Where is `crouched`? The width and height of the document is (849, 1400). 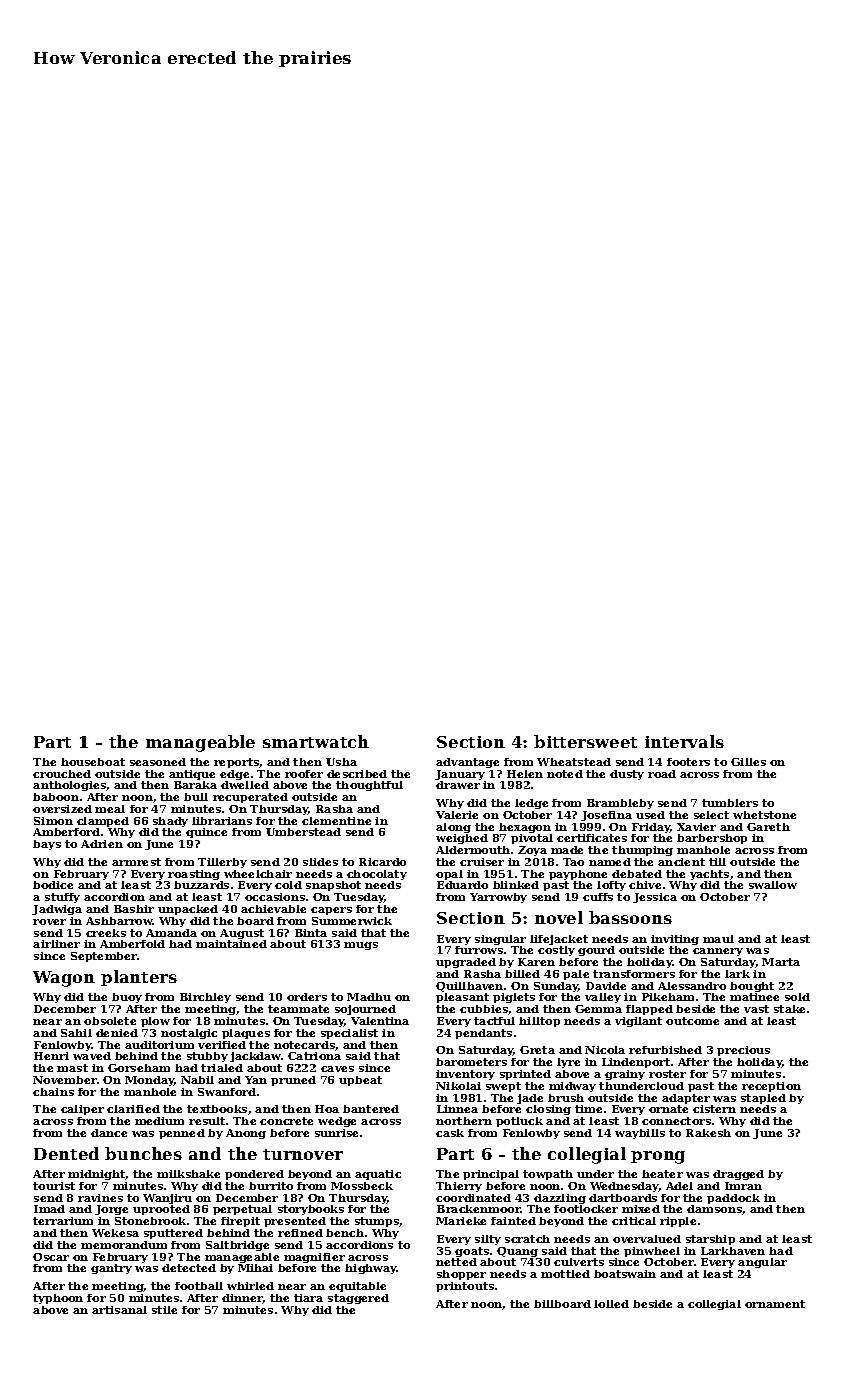
crouched is located at coordinates (62, 774).
